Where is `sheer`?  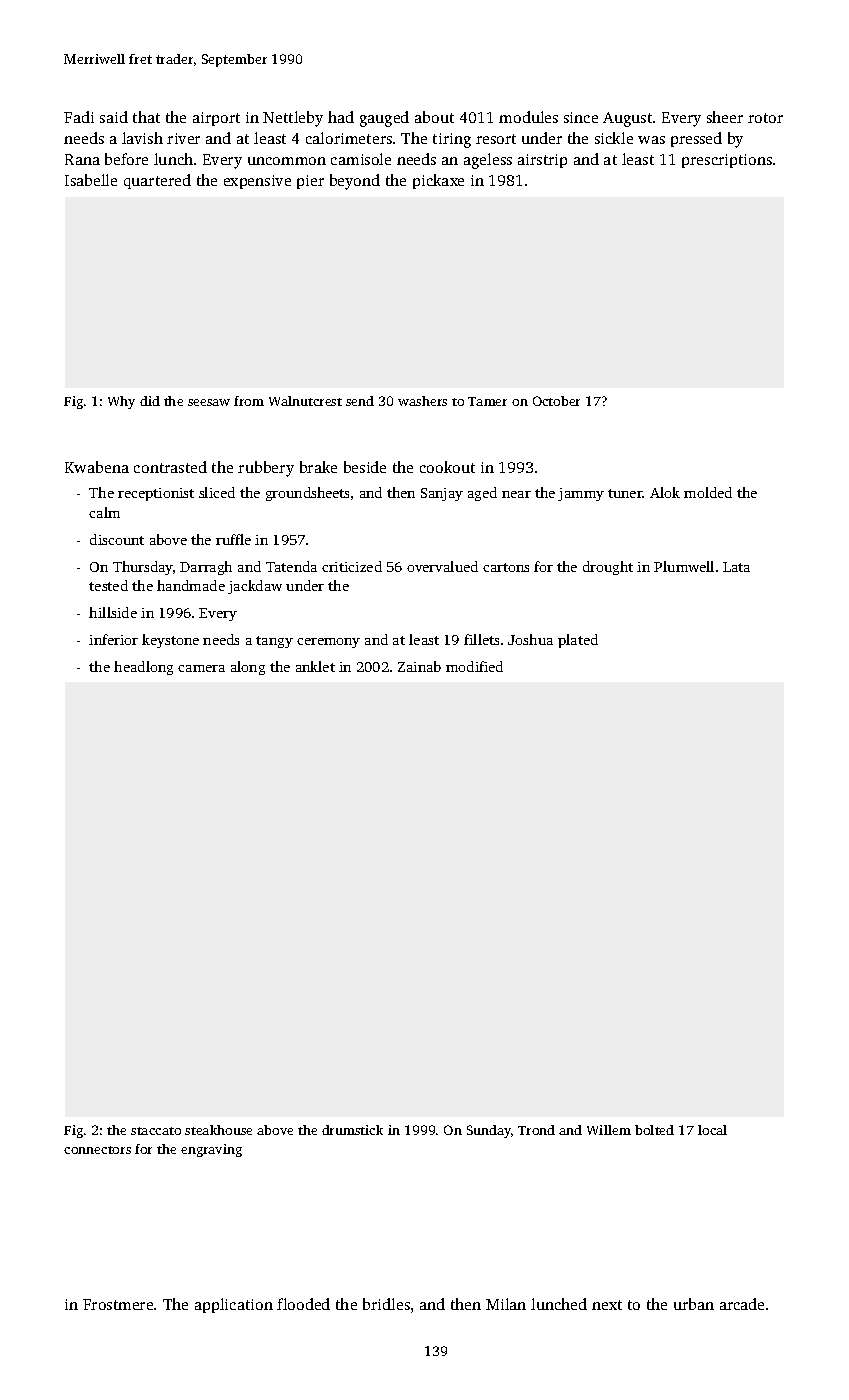 sheer is located at coordinates (725, 117).
